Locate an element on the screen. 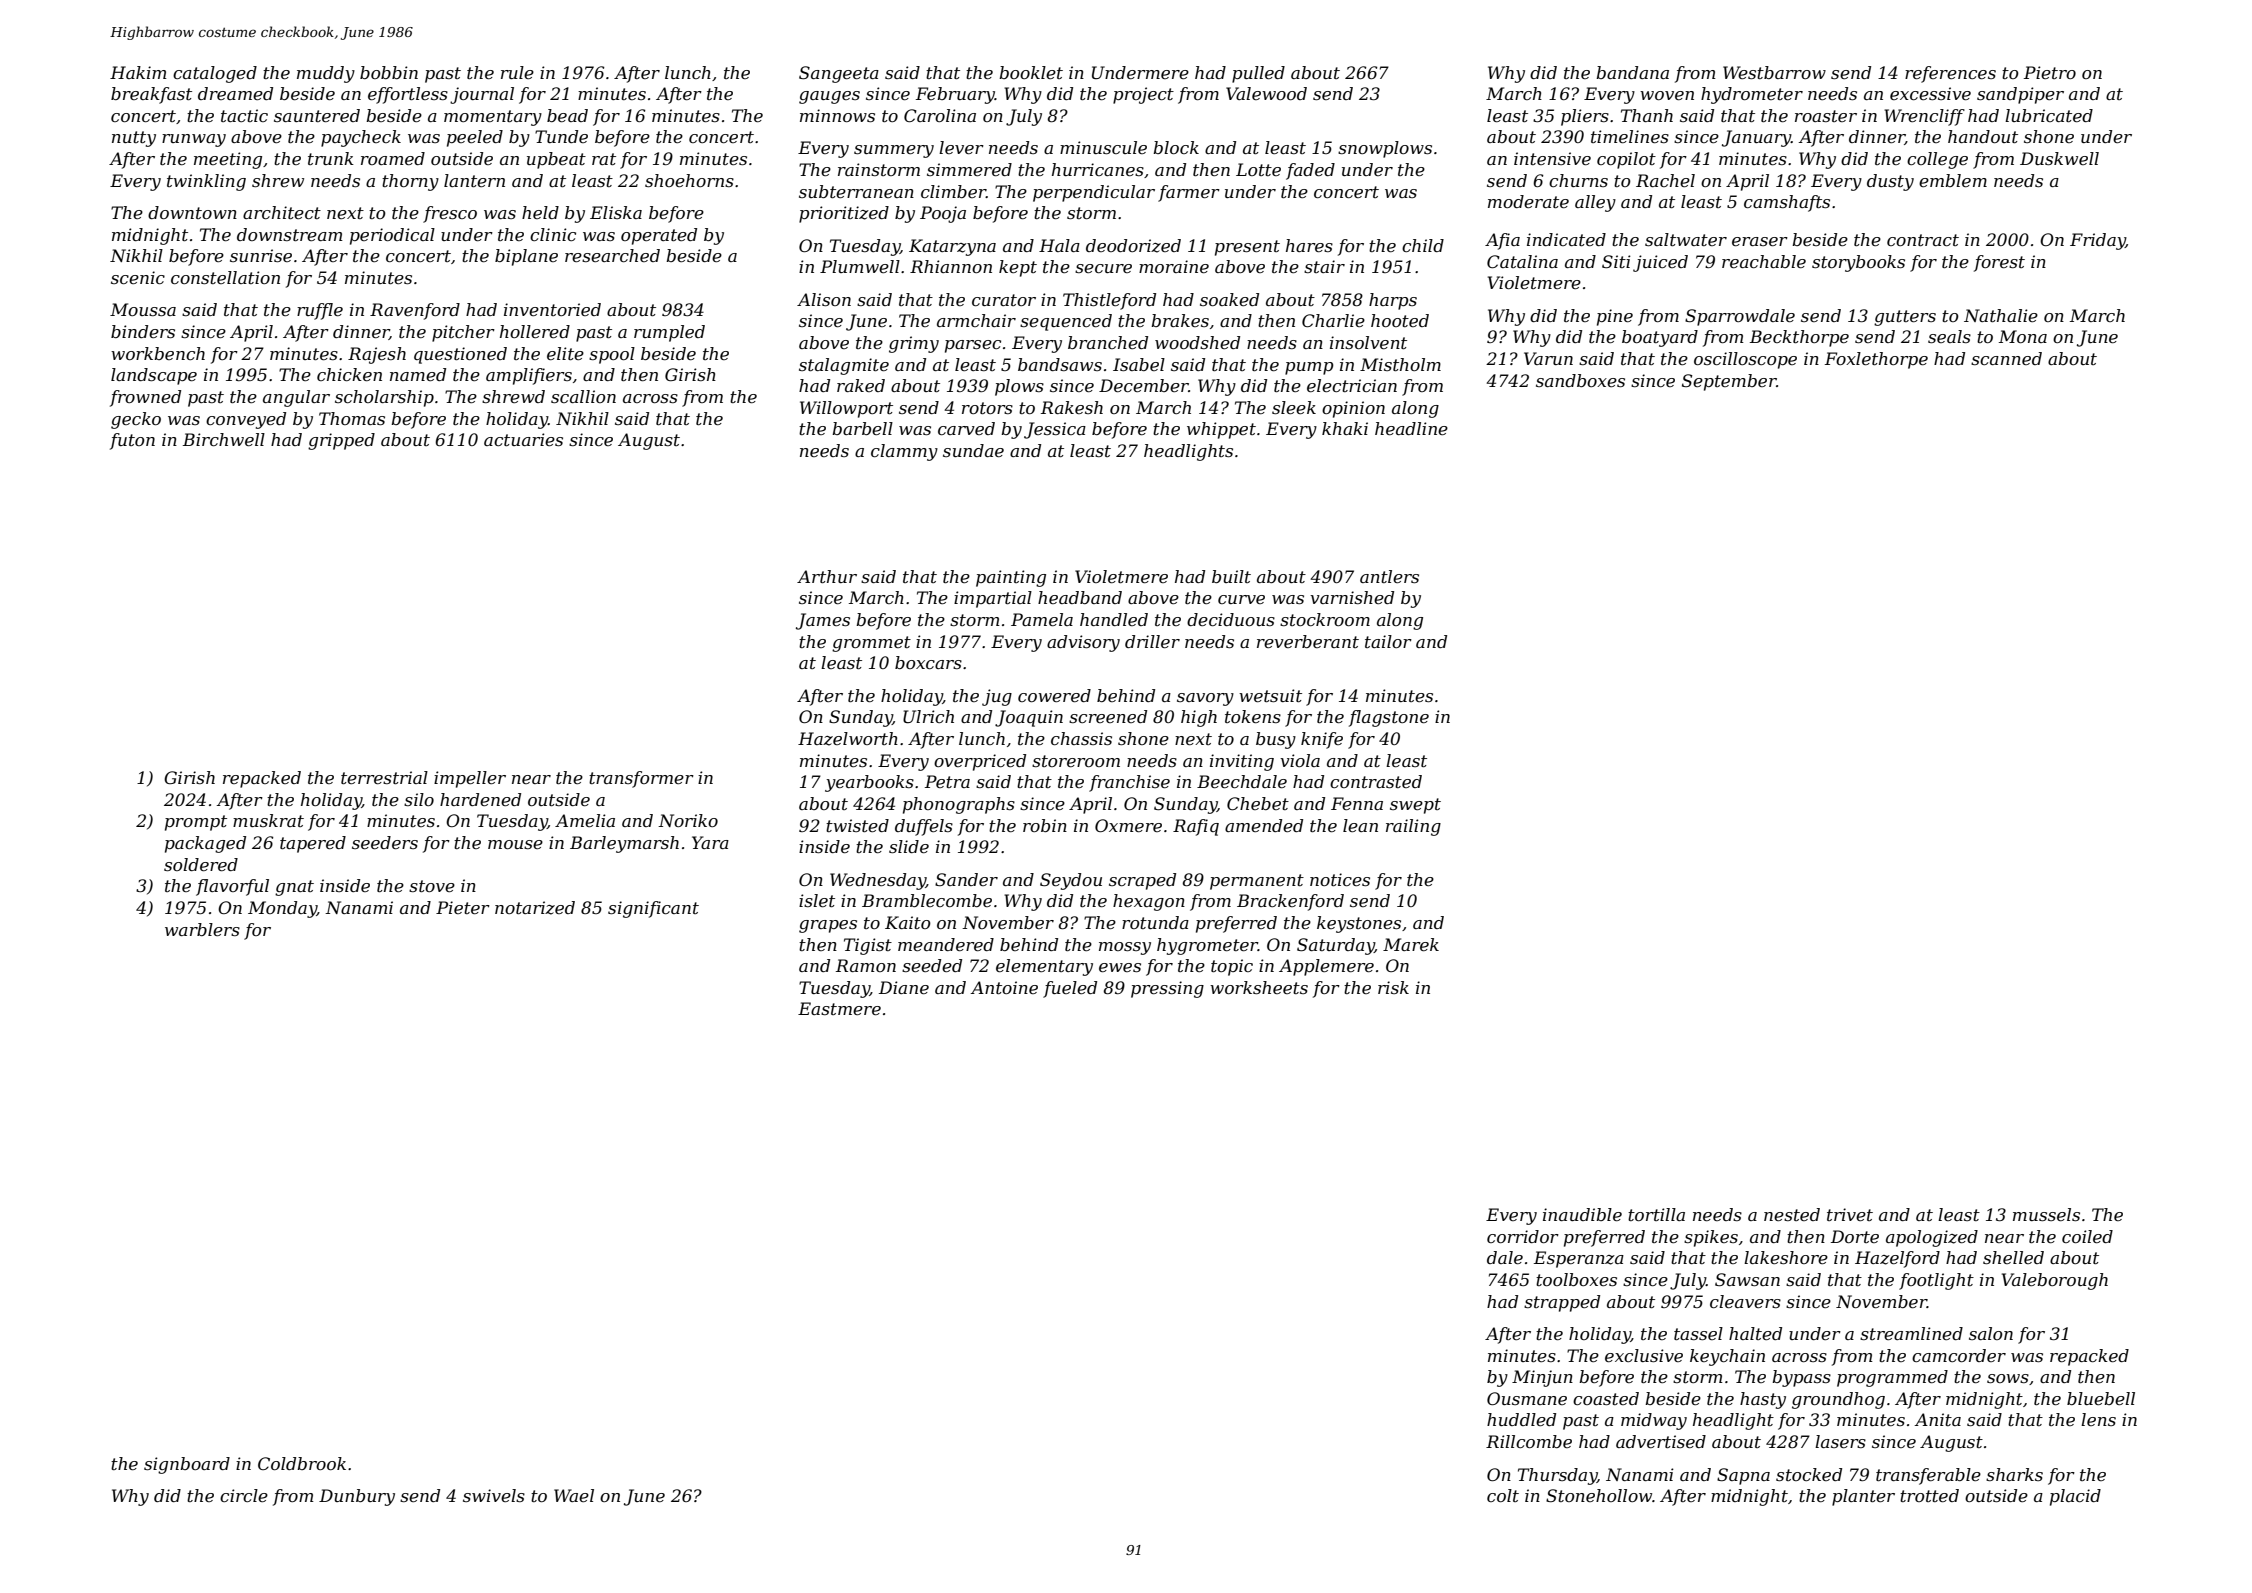 The width and height of the screenshot is (2252, 1593). actuaries is located at coordinates (523, 439).
